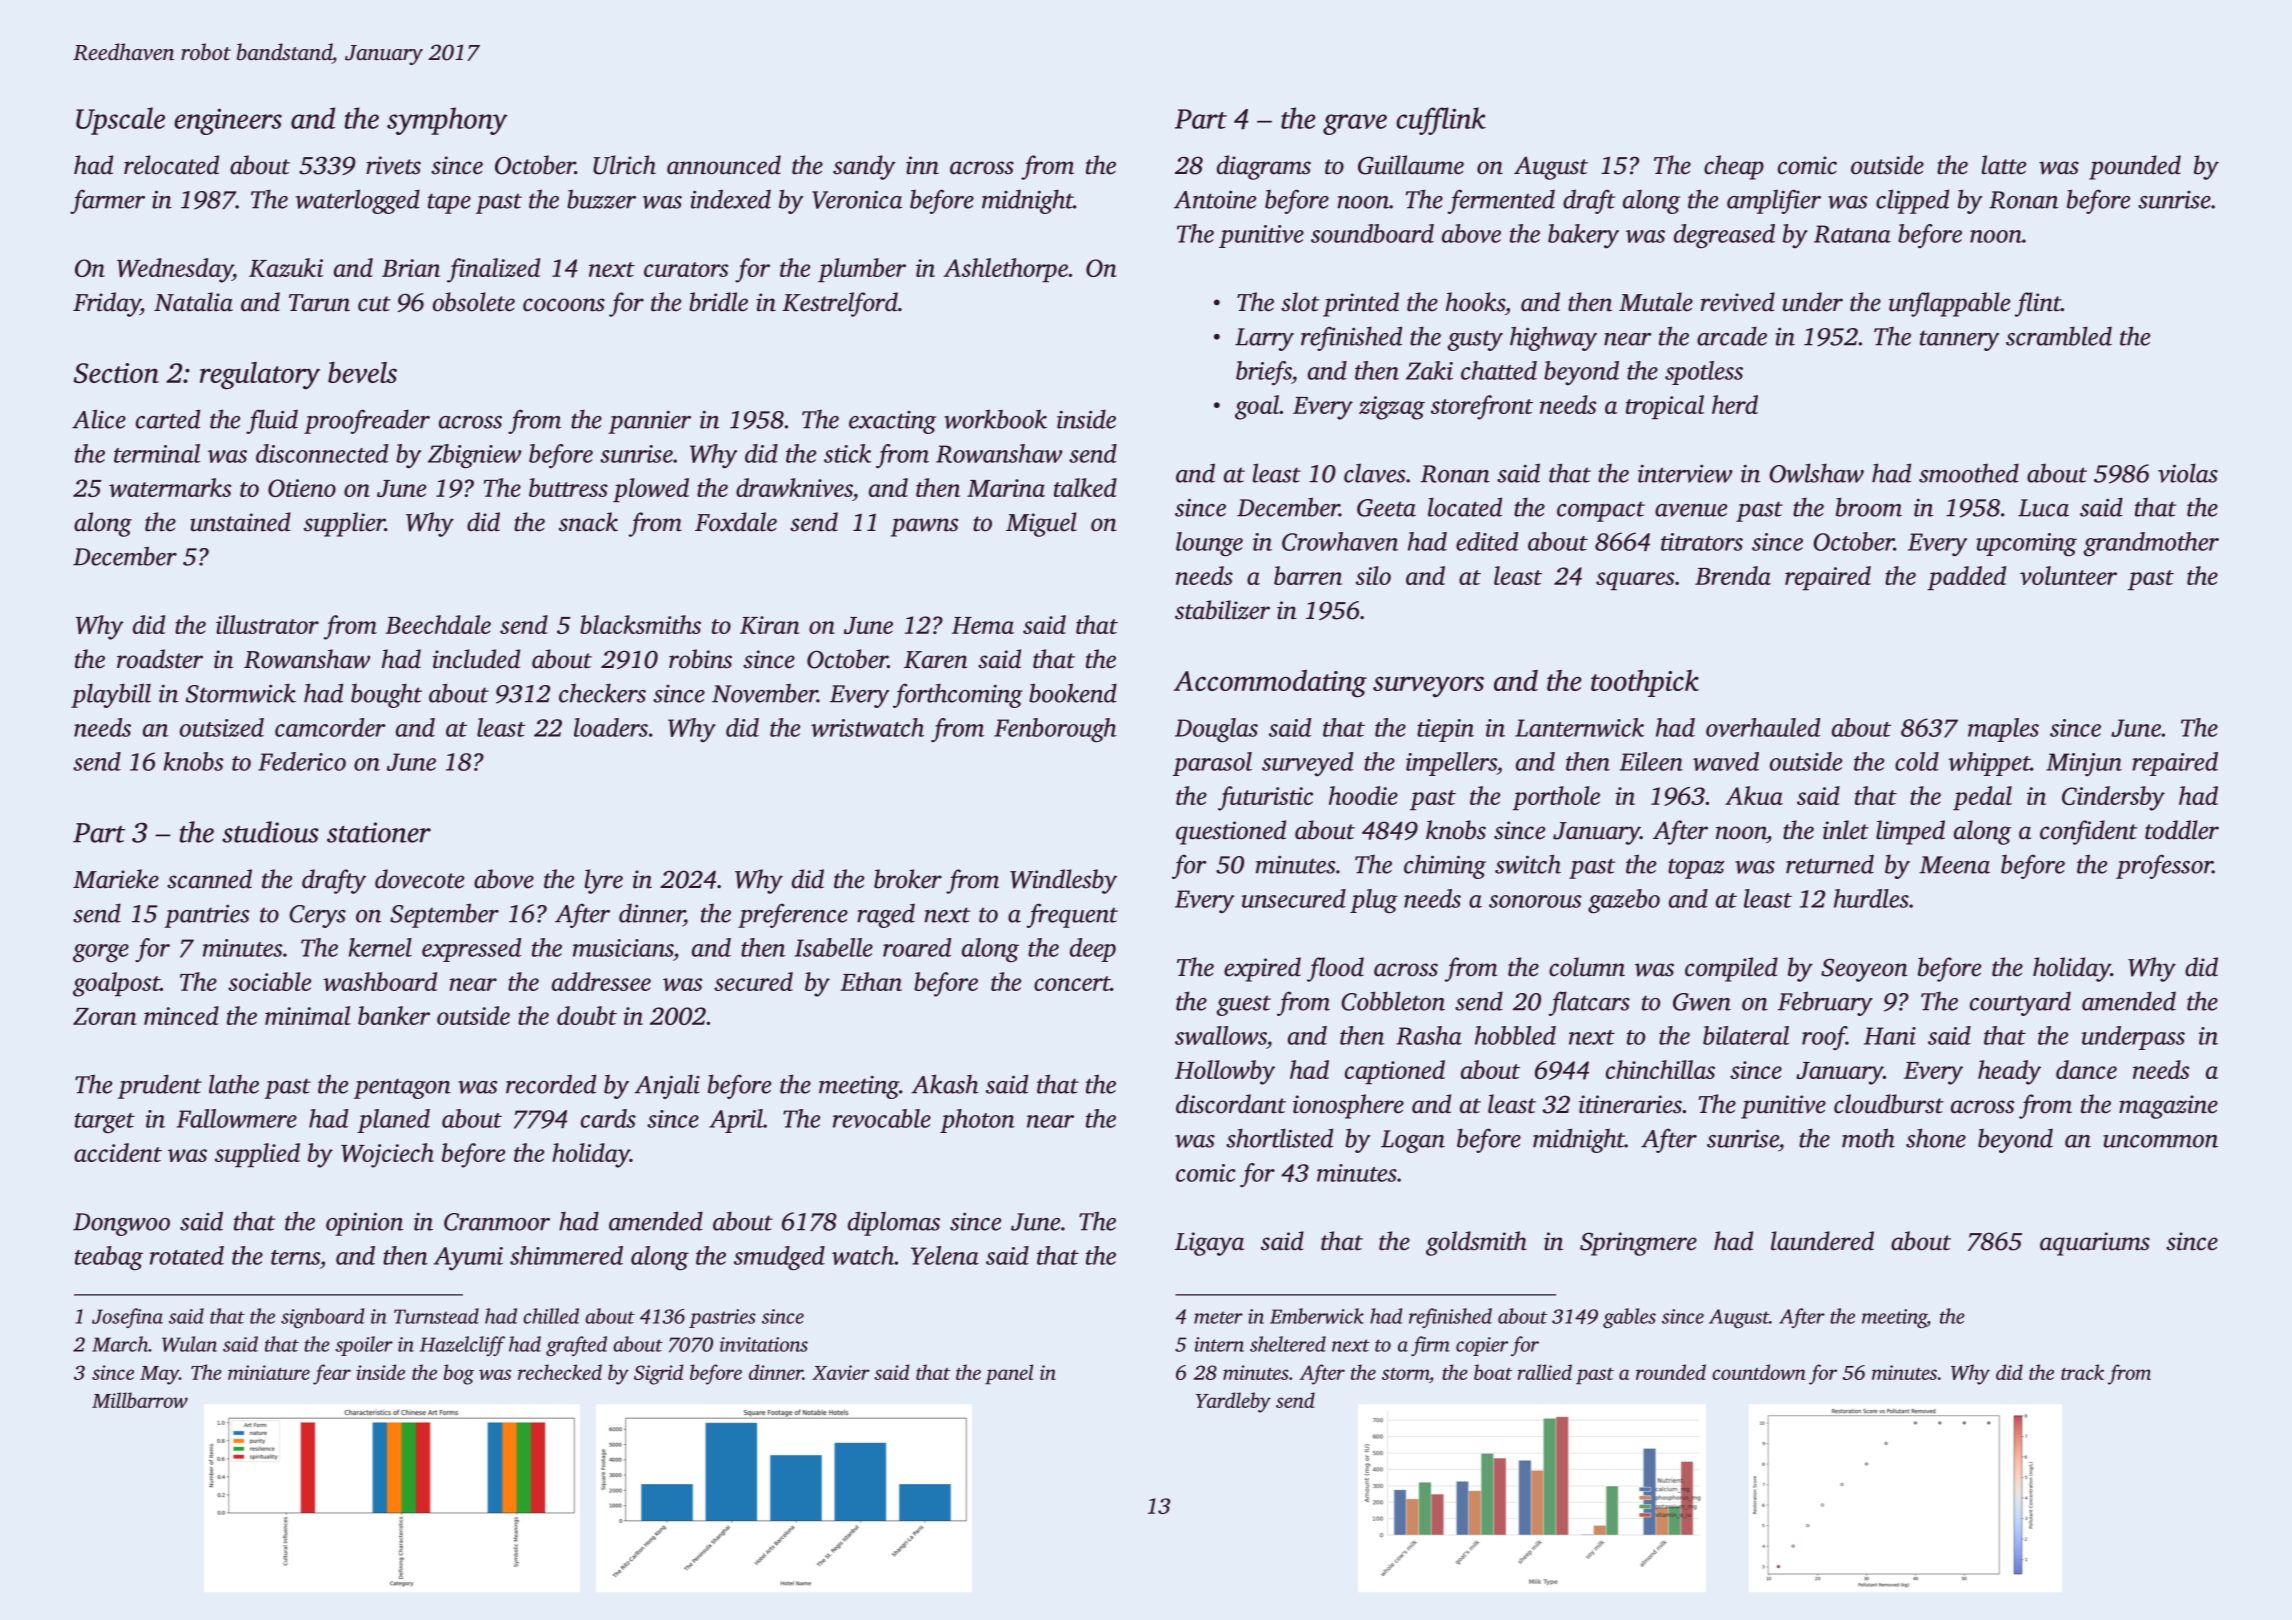 The width and height of the image is (2292, 1620). What do you see at coordinates (587, 1015) in the image?
I see `doubt` at bounding box center [587, 1015].
